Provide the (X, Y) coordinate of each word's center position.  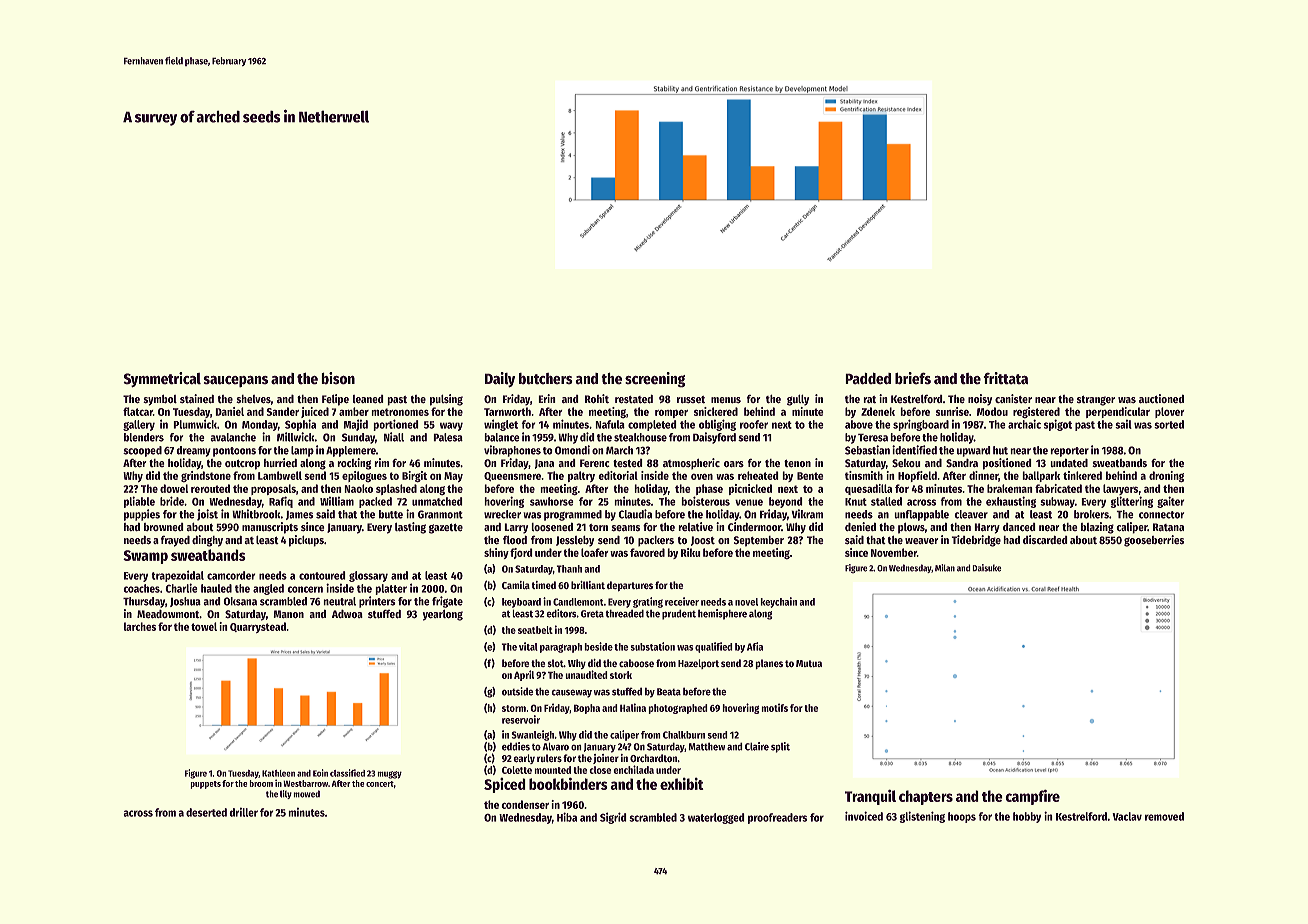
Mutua (809, 663)
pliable (139, 502)
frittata (1005, 378)
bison (338, 378)
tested (628, 463)
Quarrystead (258, 627)
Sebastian (867, 450)
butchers (546, 379)
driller (243, 812)
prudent (679, 614)
